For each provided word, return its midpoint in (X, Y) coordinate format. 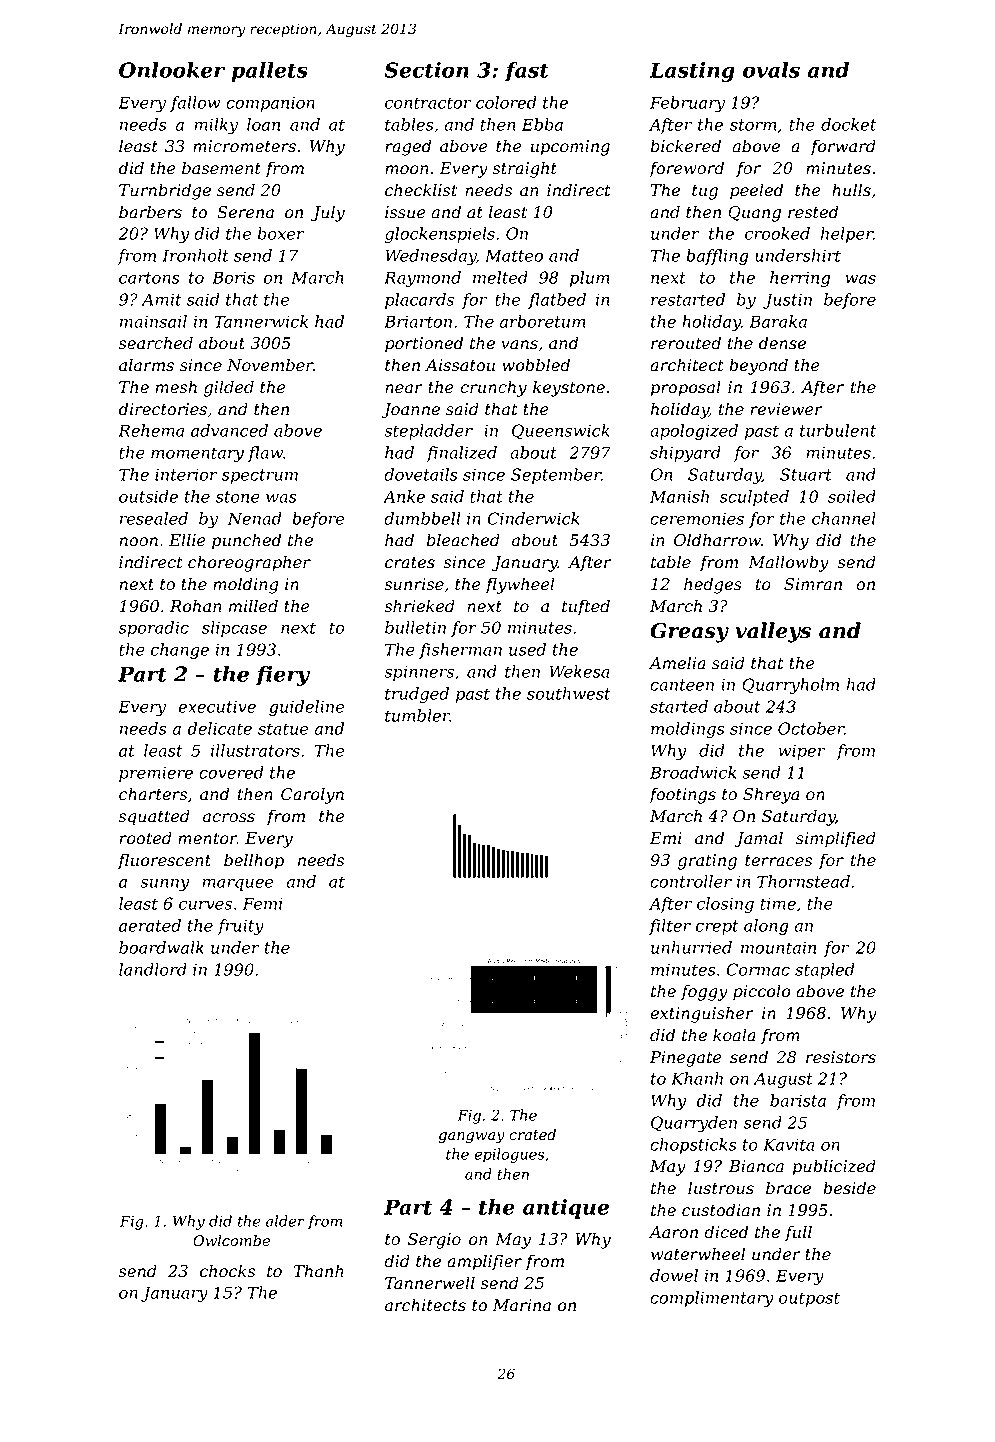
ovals (771, 70)
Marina (521, 1305)
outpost (809, 1299)
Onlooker (172, 70)
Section (426, 70)
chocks (227, 1271)
